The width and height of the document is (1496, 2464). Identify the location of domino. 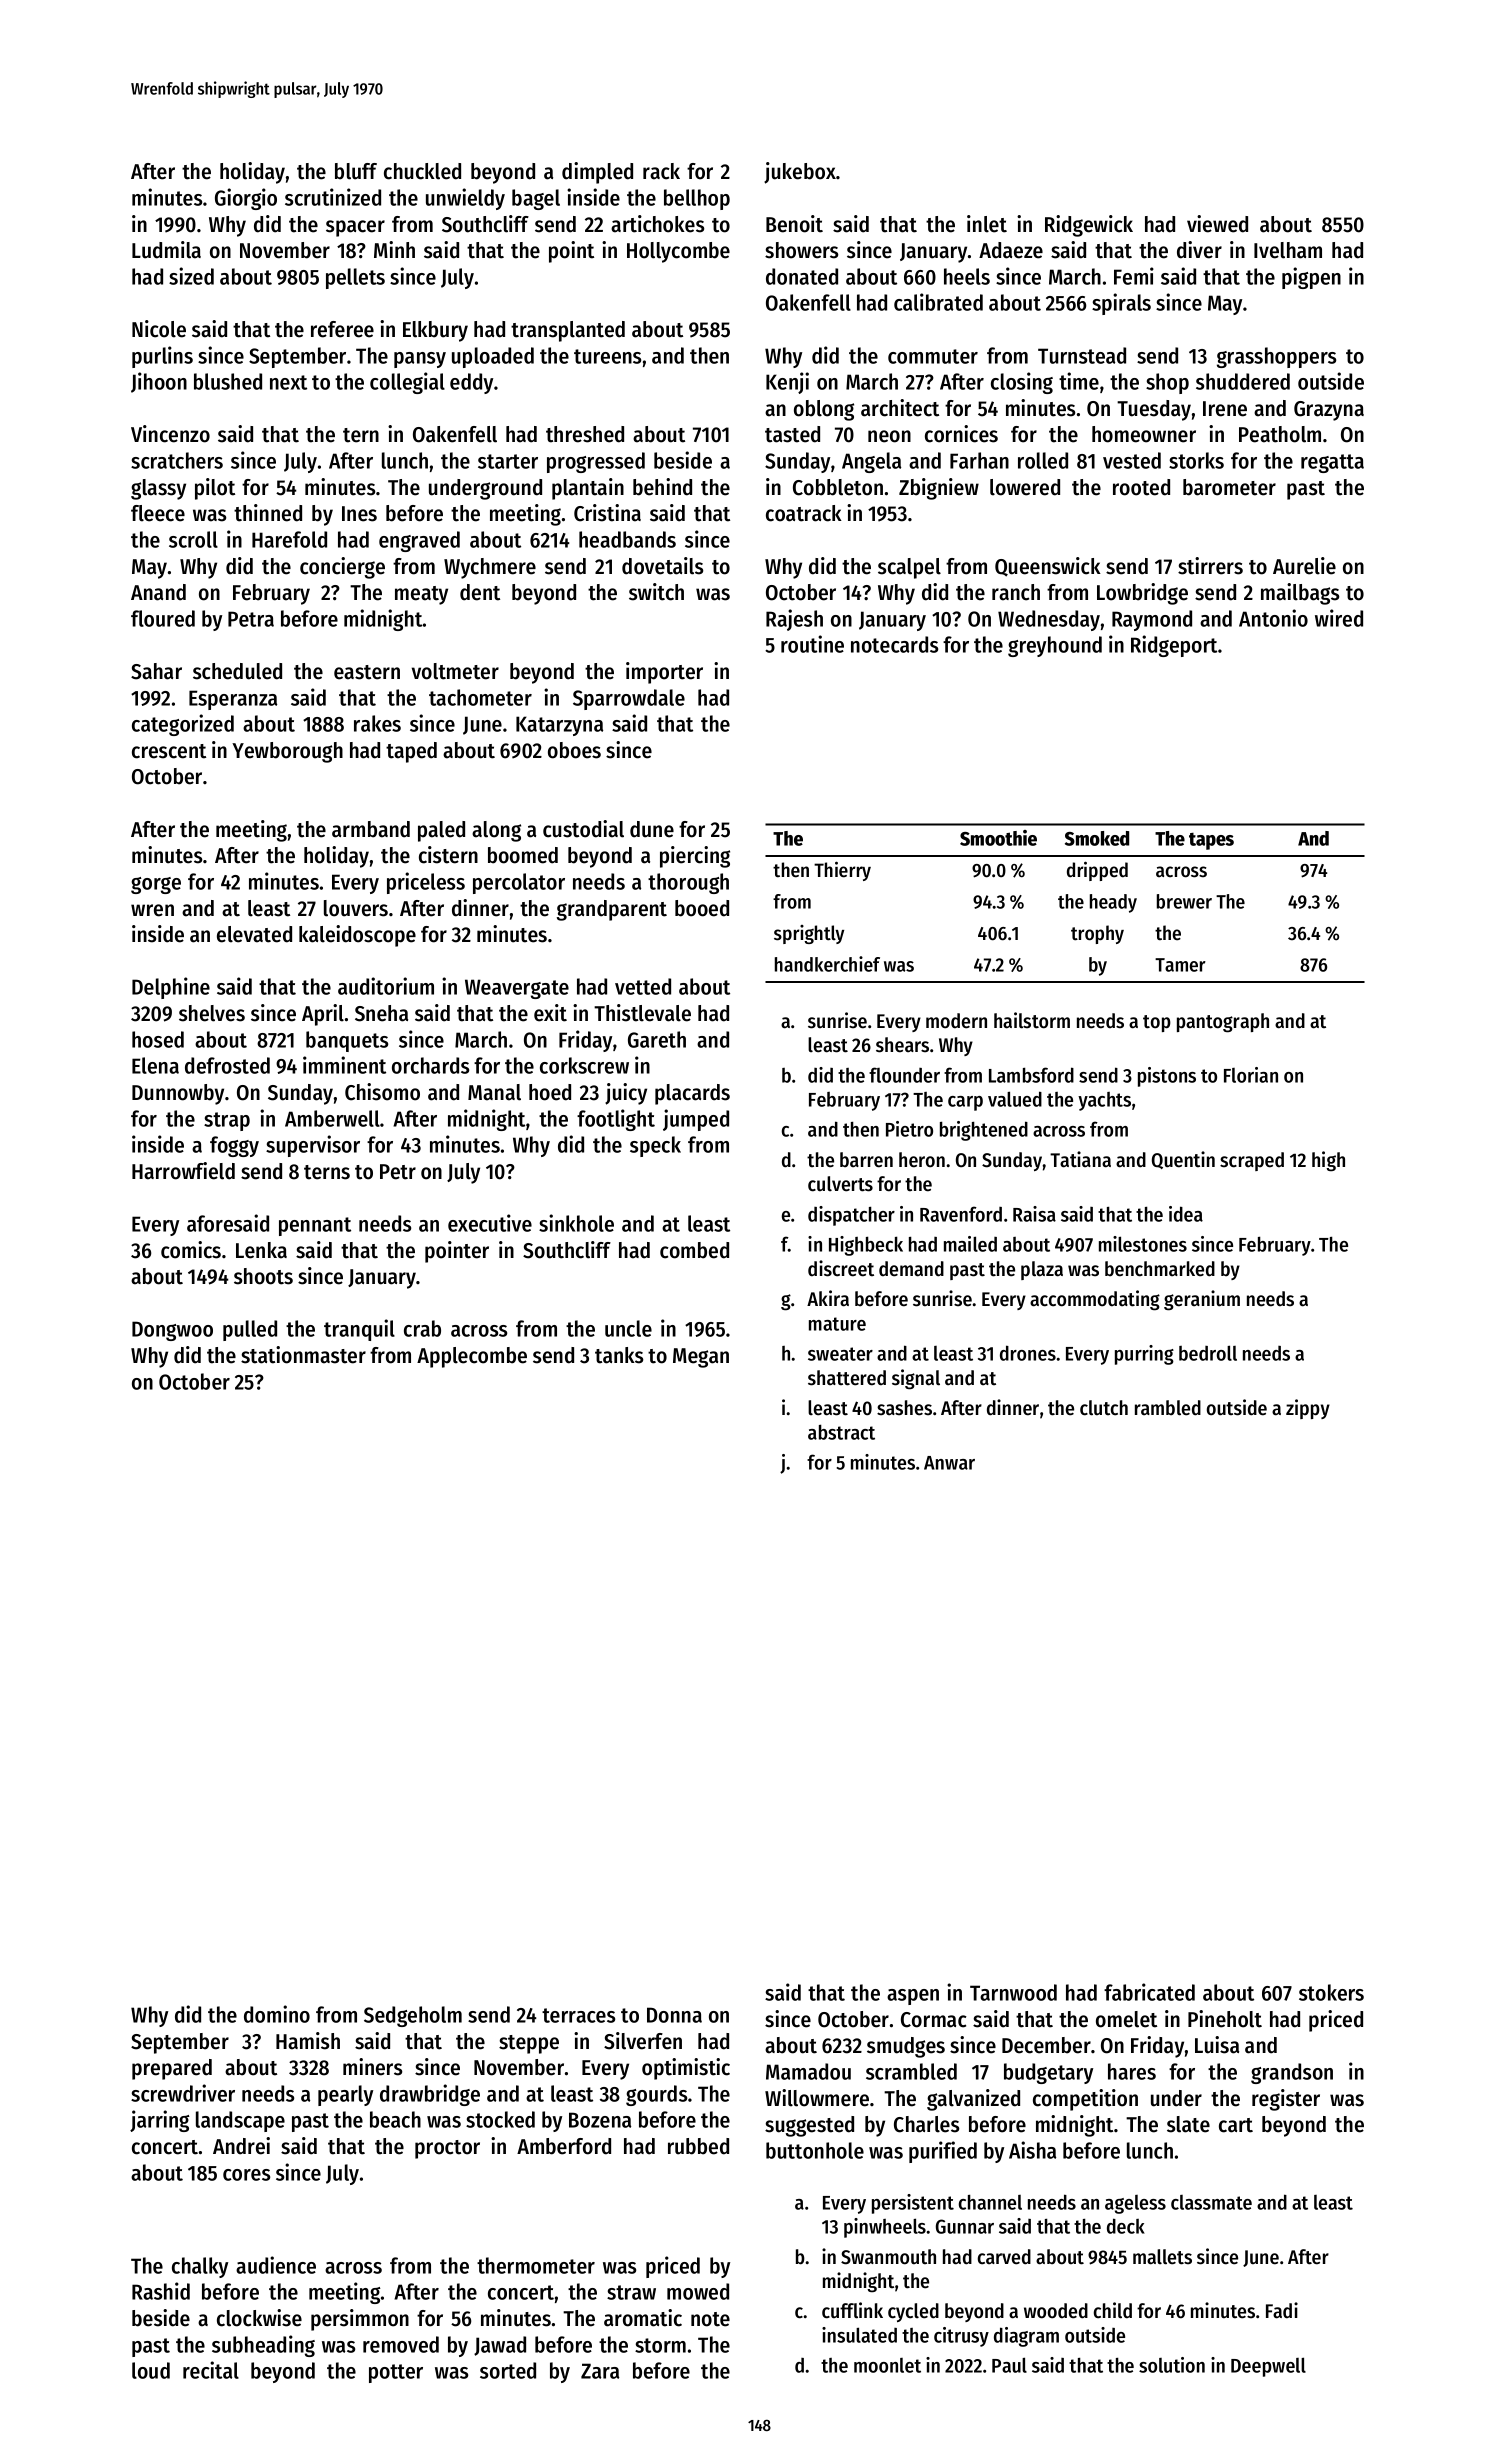
(277, 2014).
